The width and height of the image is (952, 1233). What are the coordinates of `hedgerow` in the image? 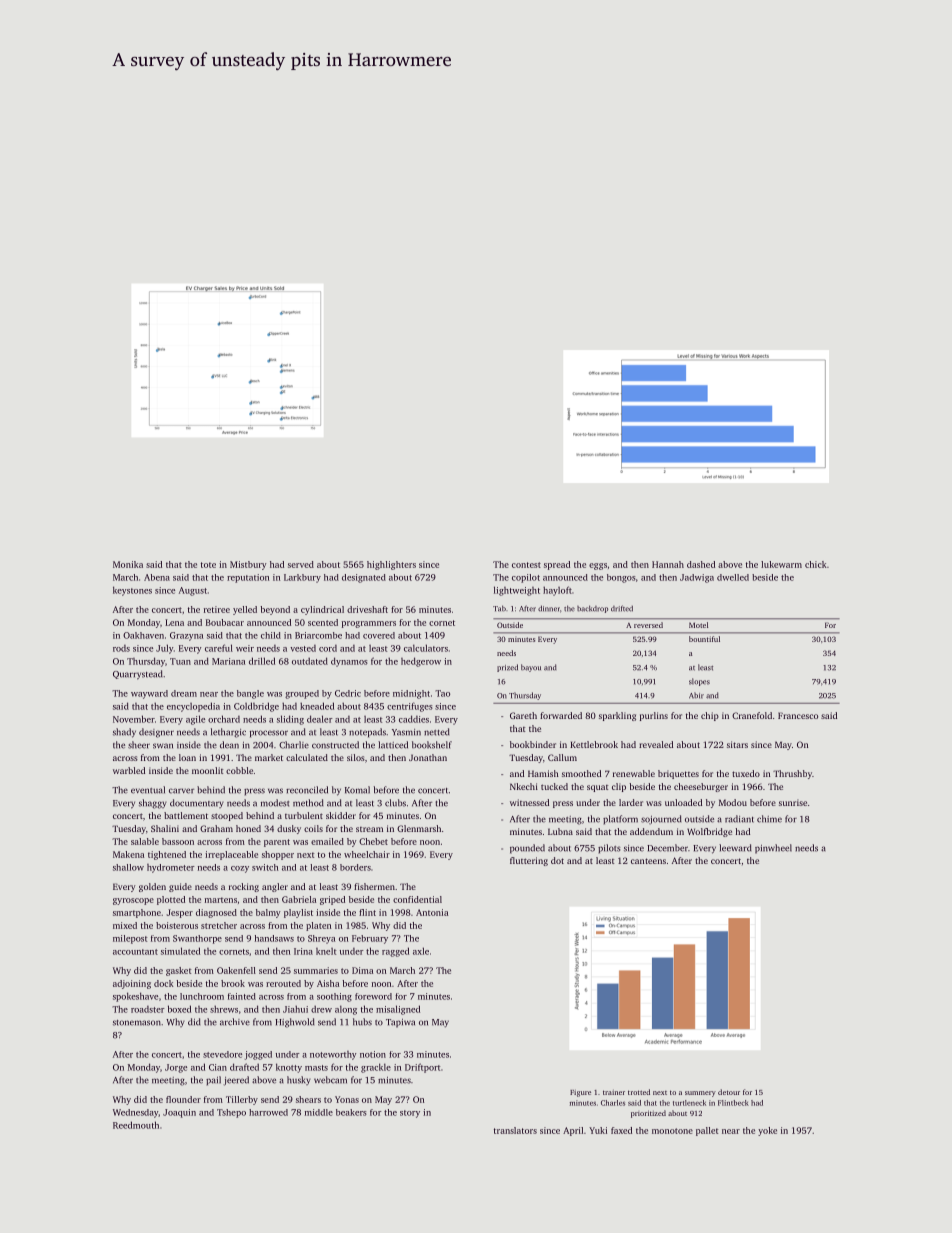 It's located at (421, 662).
